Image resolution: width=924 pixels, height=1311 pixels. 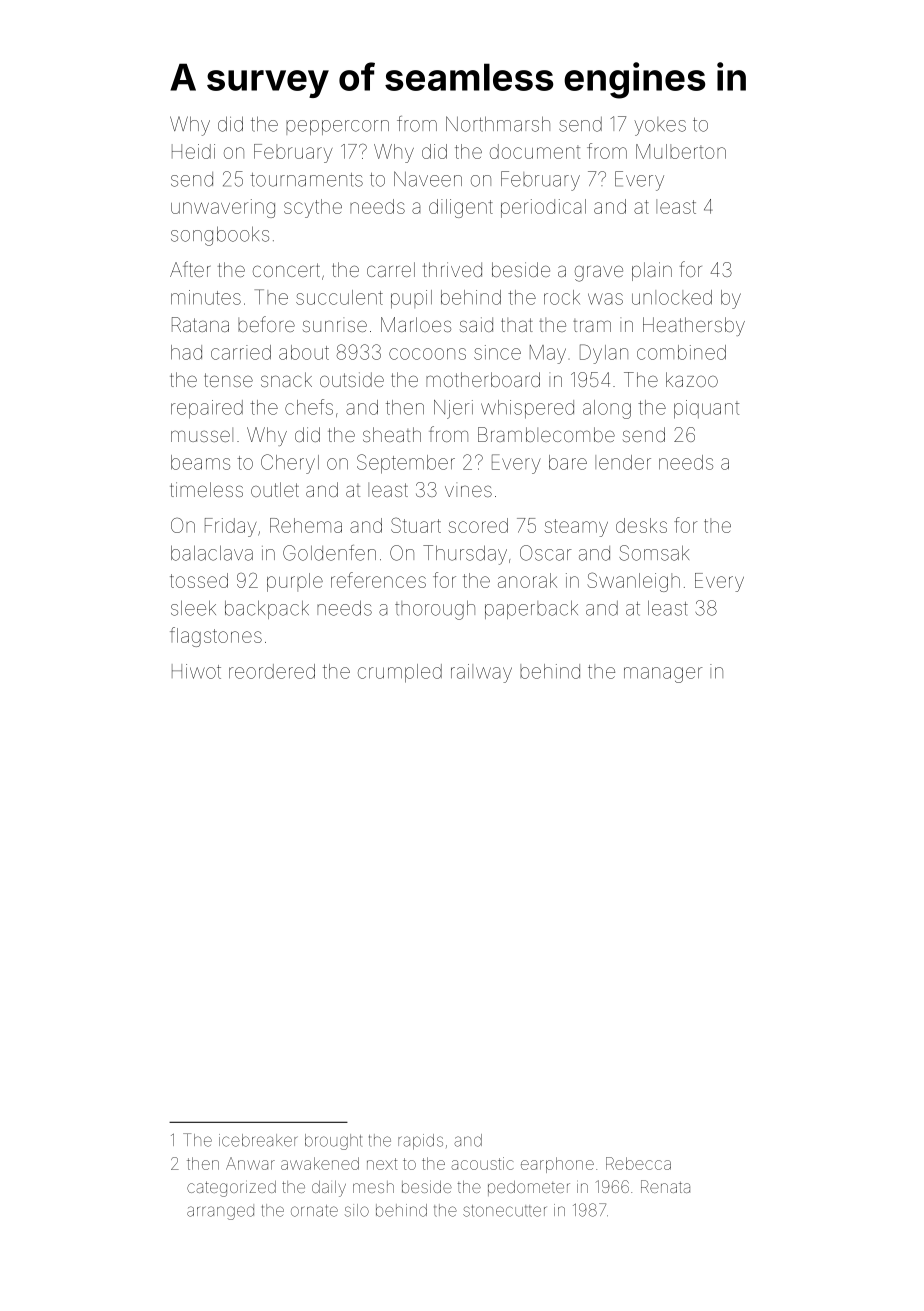 I want to click on Renata, so click(x=665, y=1186).
